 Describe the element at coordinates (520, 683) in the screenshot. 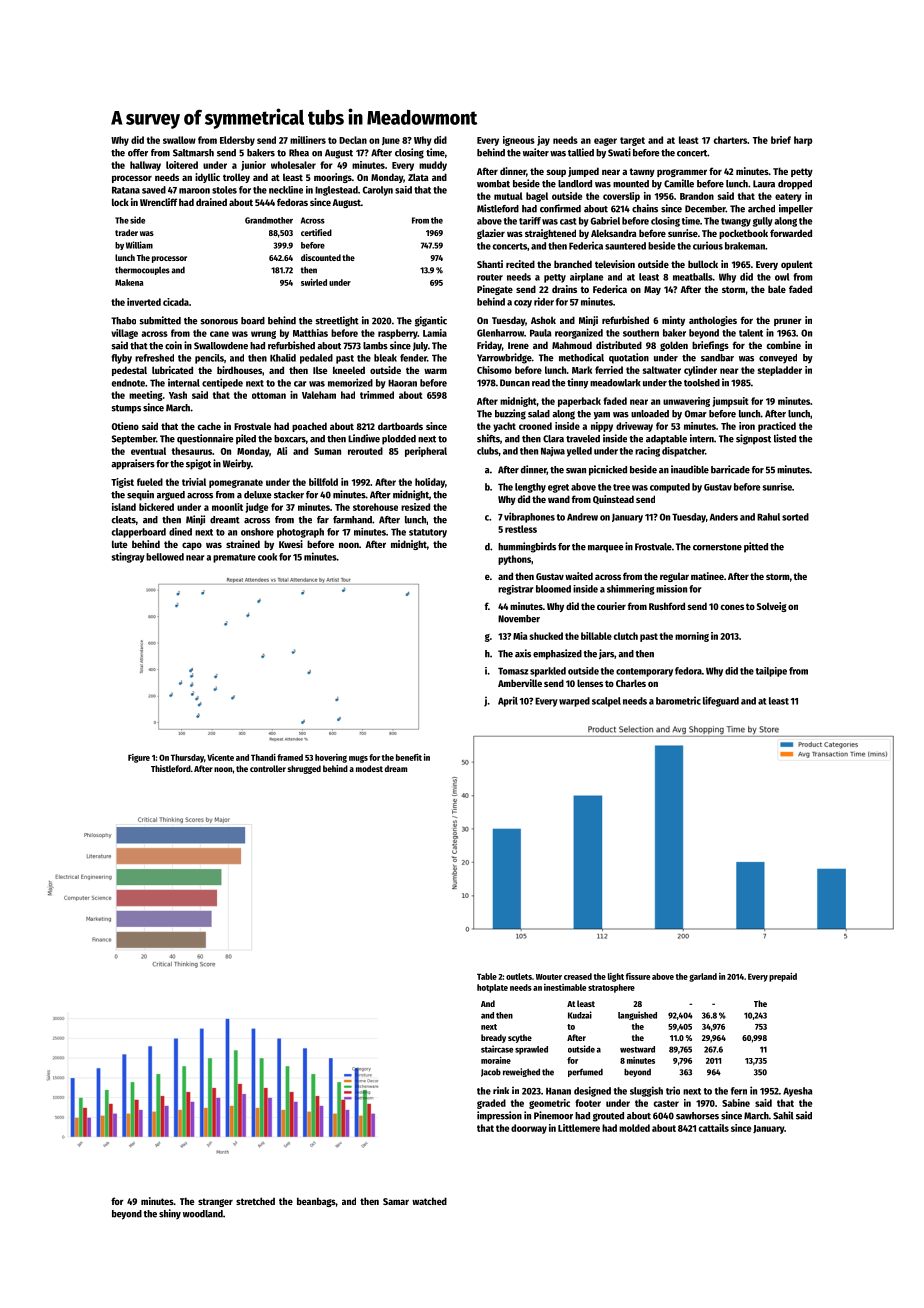

I see `Amberville` at that location.
